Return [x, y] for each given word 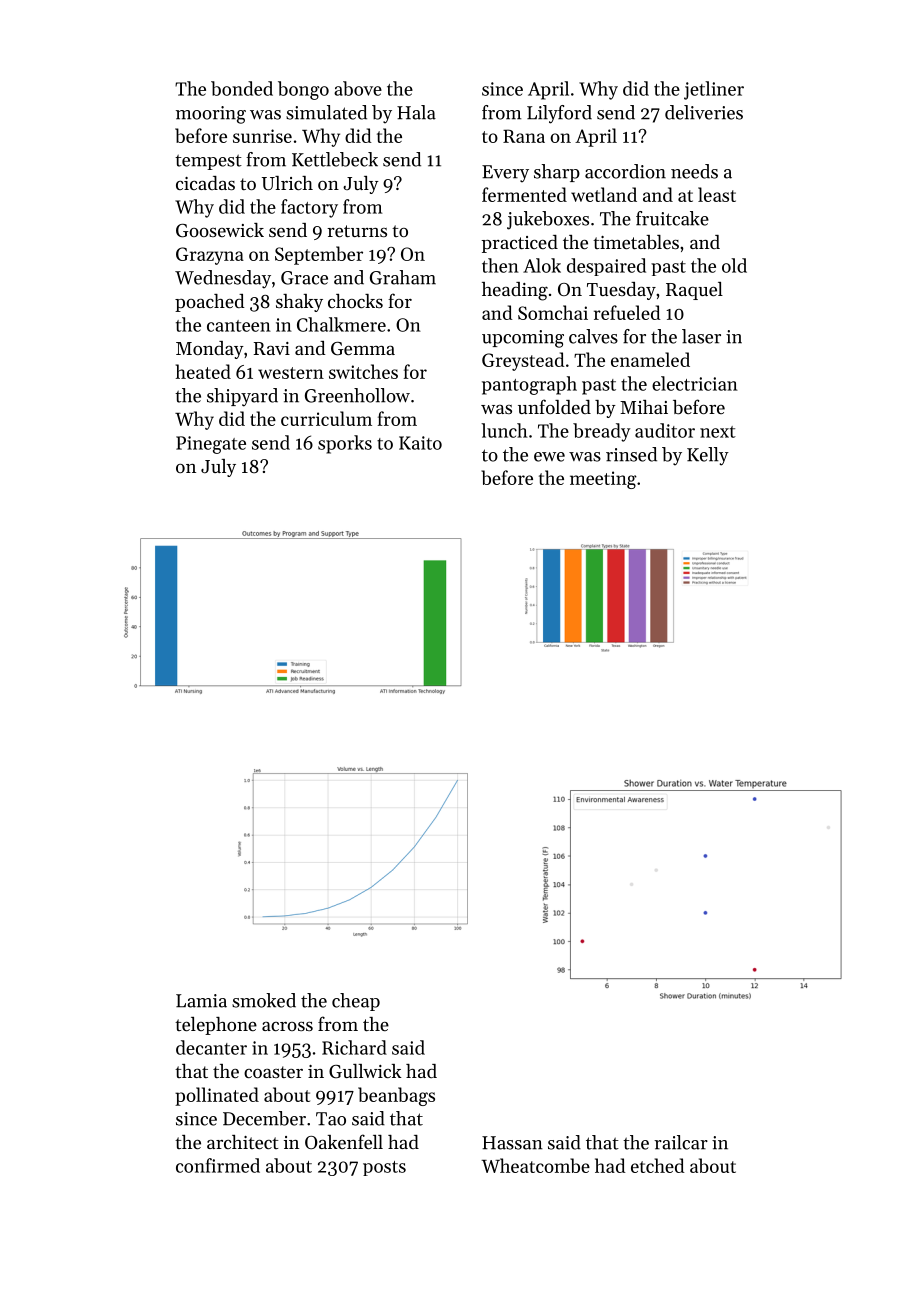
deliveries [704, 112]
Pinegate [211, 445]
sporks [345, 444]
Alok [542, 265]
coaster [273, 1072]
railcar [681, 1142]
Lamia [201, 1001]
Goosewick [220, 230]
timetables [636, 242]
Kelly [708, 456]
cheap [356, 1002]
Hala [416, 112]
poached [210, 303]
